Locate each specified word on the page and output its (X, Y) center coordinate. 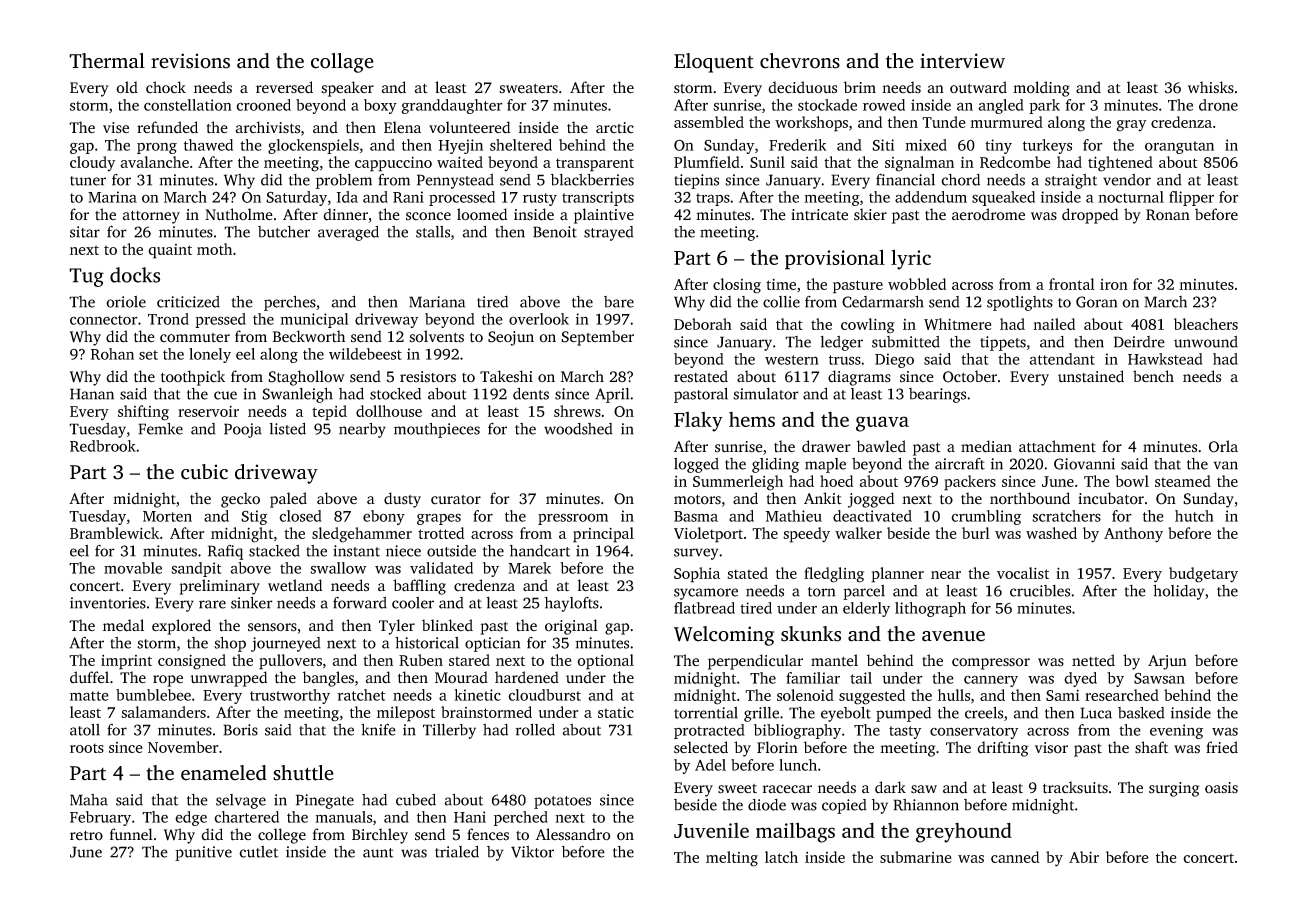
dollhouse (389, 411)
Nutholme (239, 214)
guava (882, 424)
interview (962, 61)
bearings (937, 395)
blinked (447, 625)
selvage (241, 801)
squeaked (1003, 198)
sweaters (528, 89)
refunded (167, 127)
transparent (595, 165)
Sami (1063, 695)
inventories (108, 603)
